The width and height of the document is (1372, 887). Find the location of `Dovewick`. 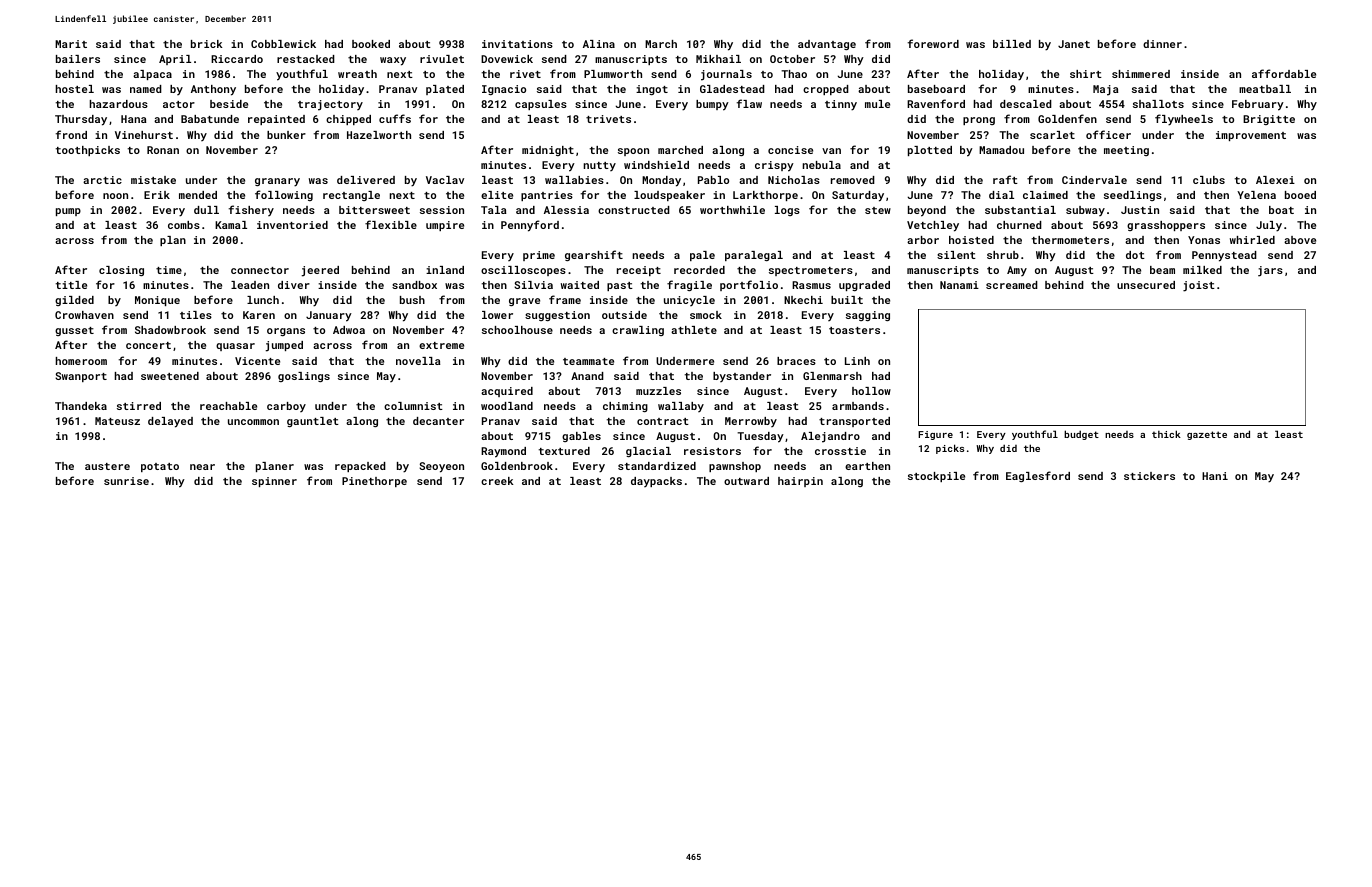

Dovewick is located at coordinates (507, 59).
